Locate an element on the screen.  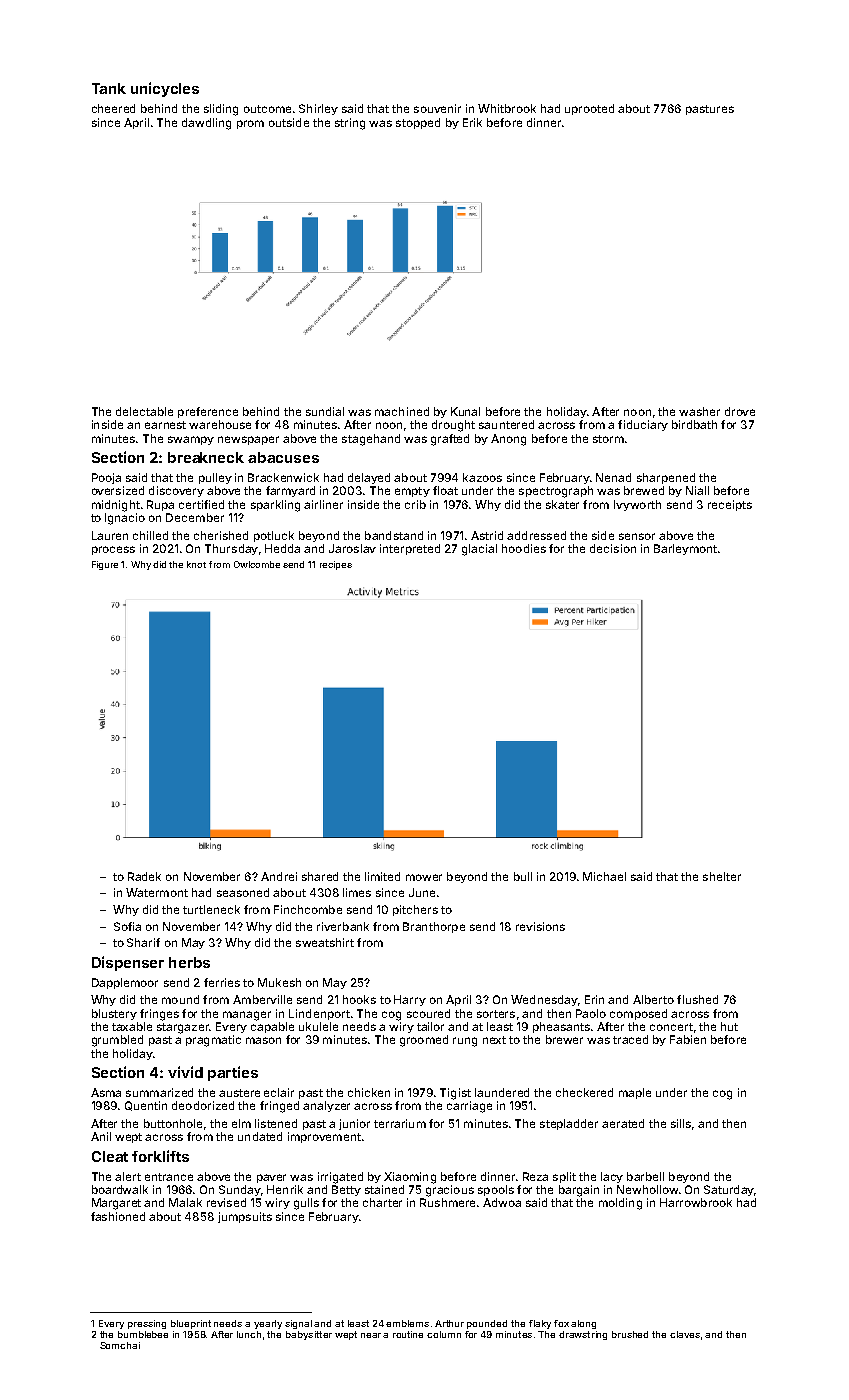
uprooted is located at coordinates (589, 109).
